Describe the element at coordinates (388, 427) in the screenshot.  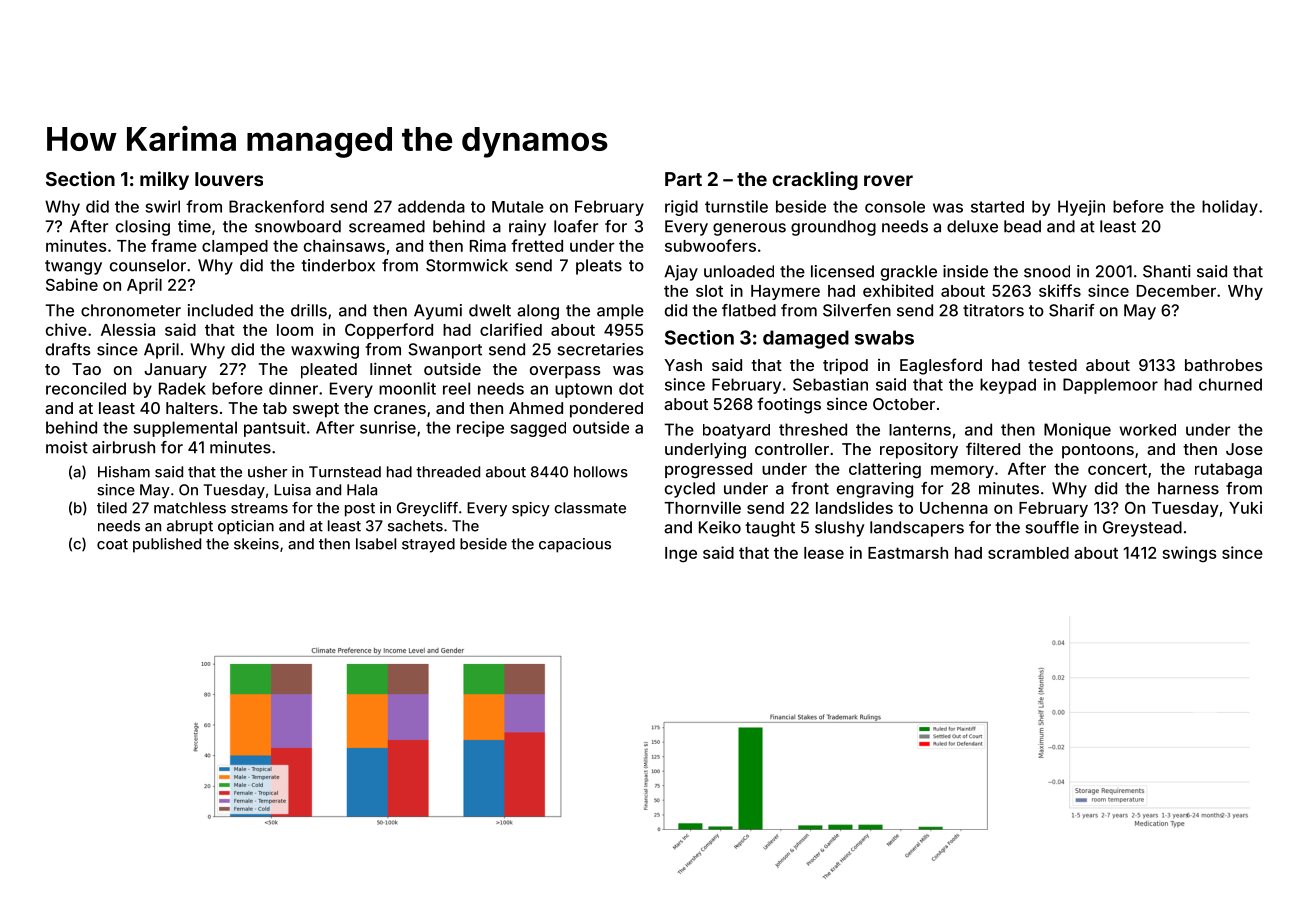
I see `sunrise` at that location.
